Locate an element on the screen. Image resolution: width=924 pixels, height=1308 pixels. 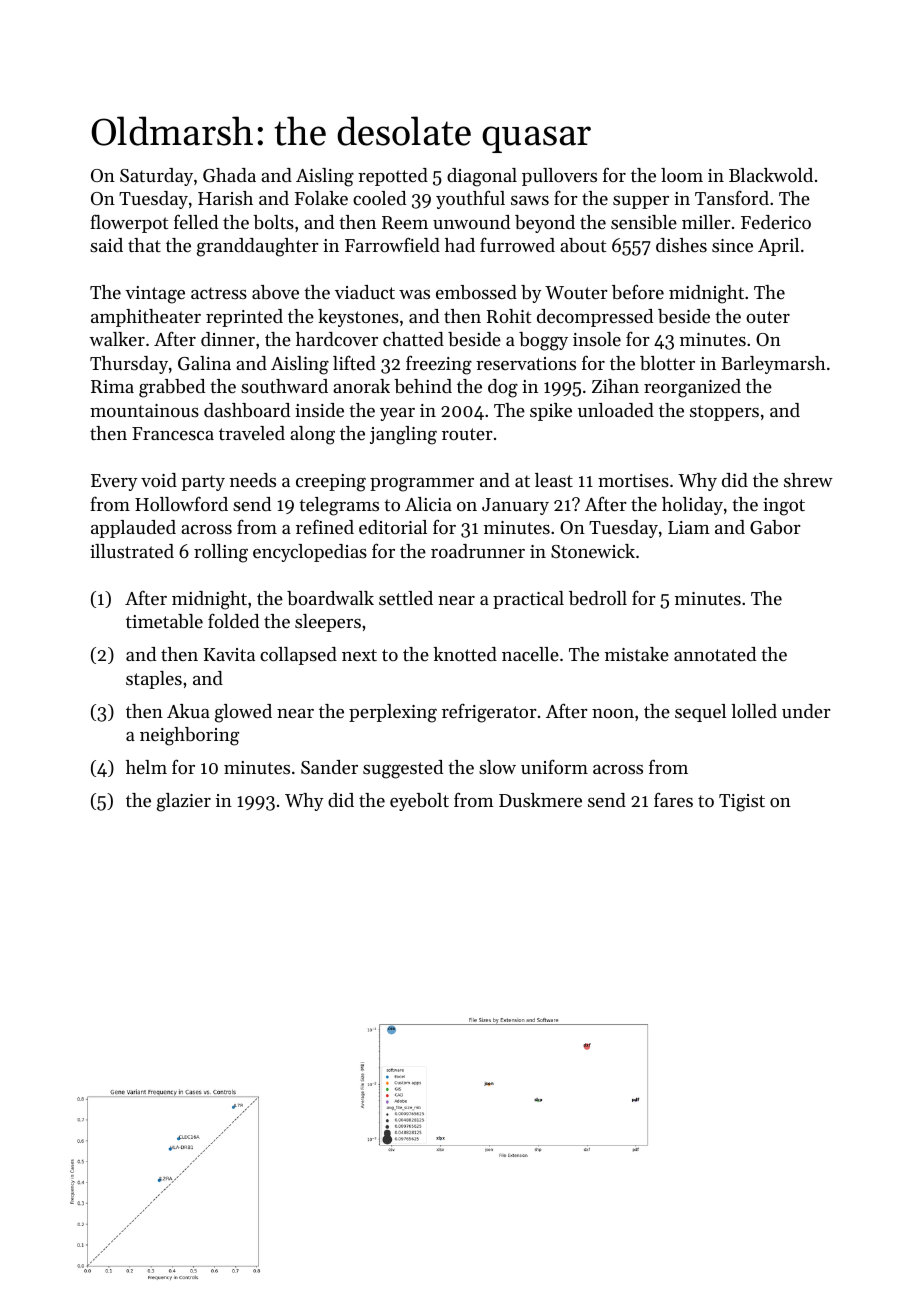
anorak is located at coordinates (361, 386).
